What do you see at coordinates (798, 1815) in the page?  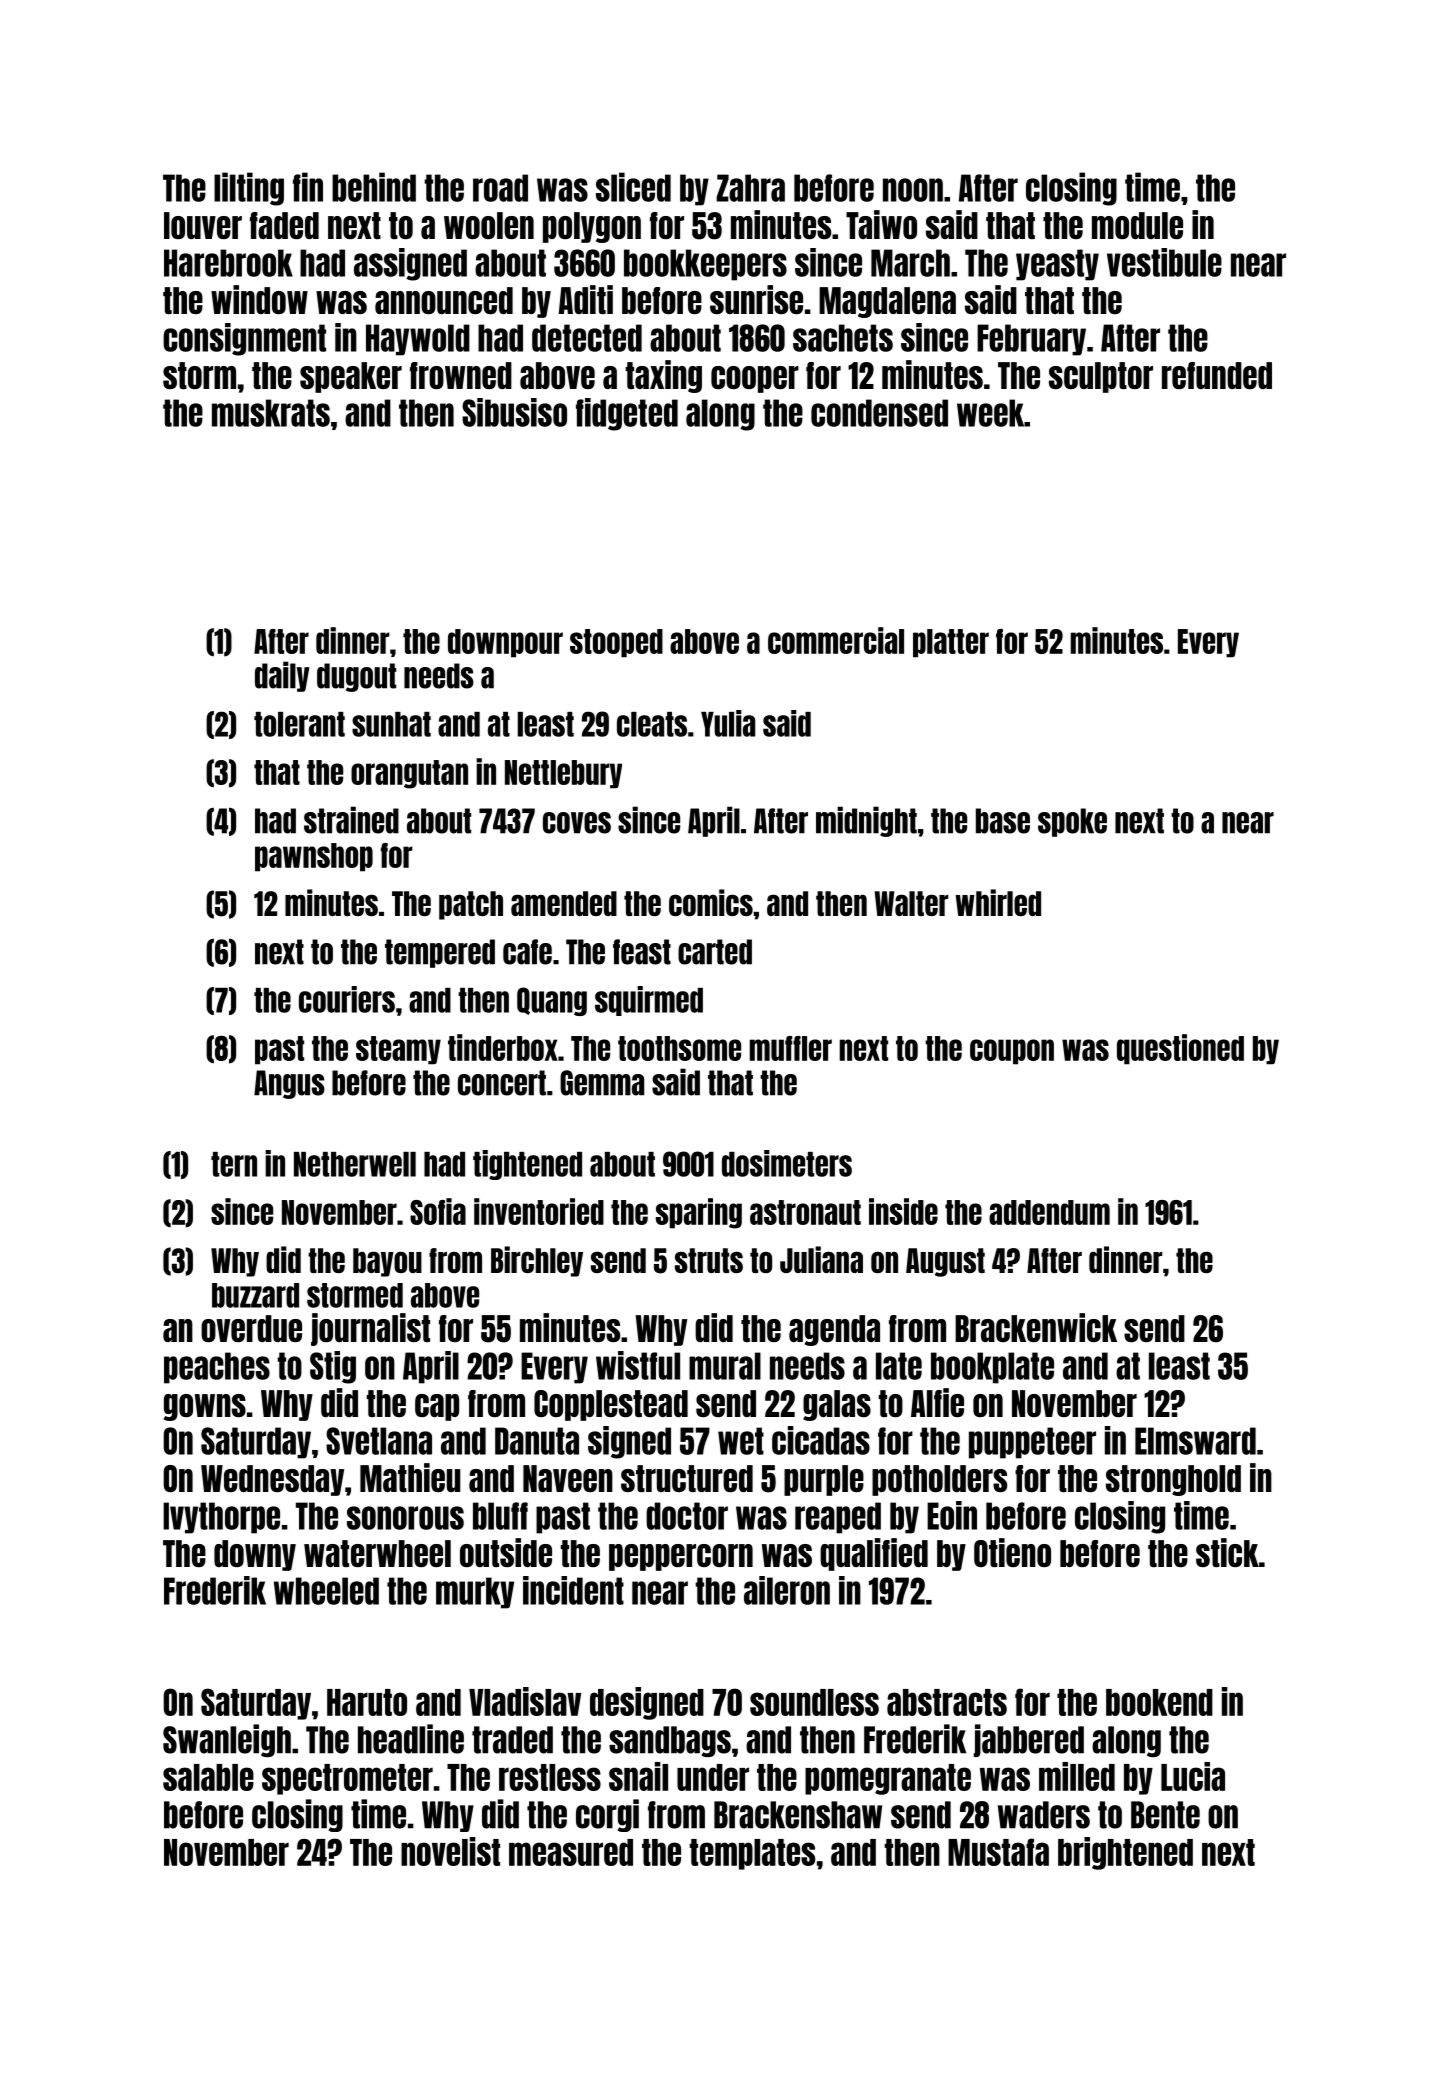 I see `Brackenshaw` at bounding box center [798, 1815].
